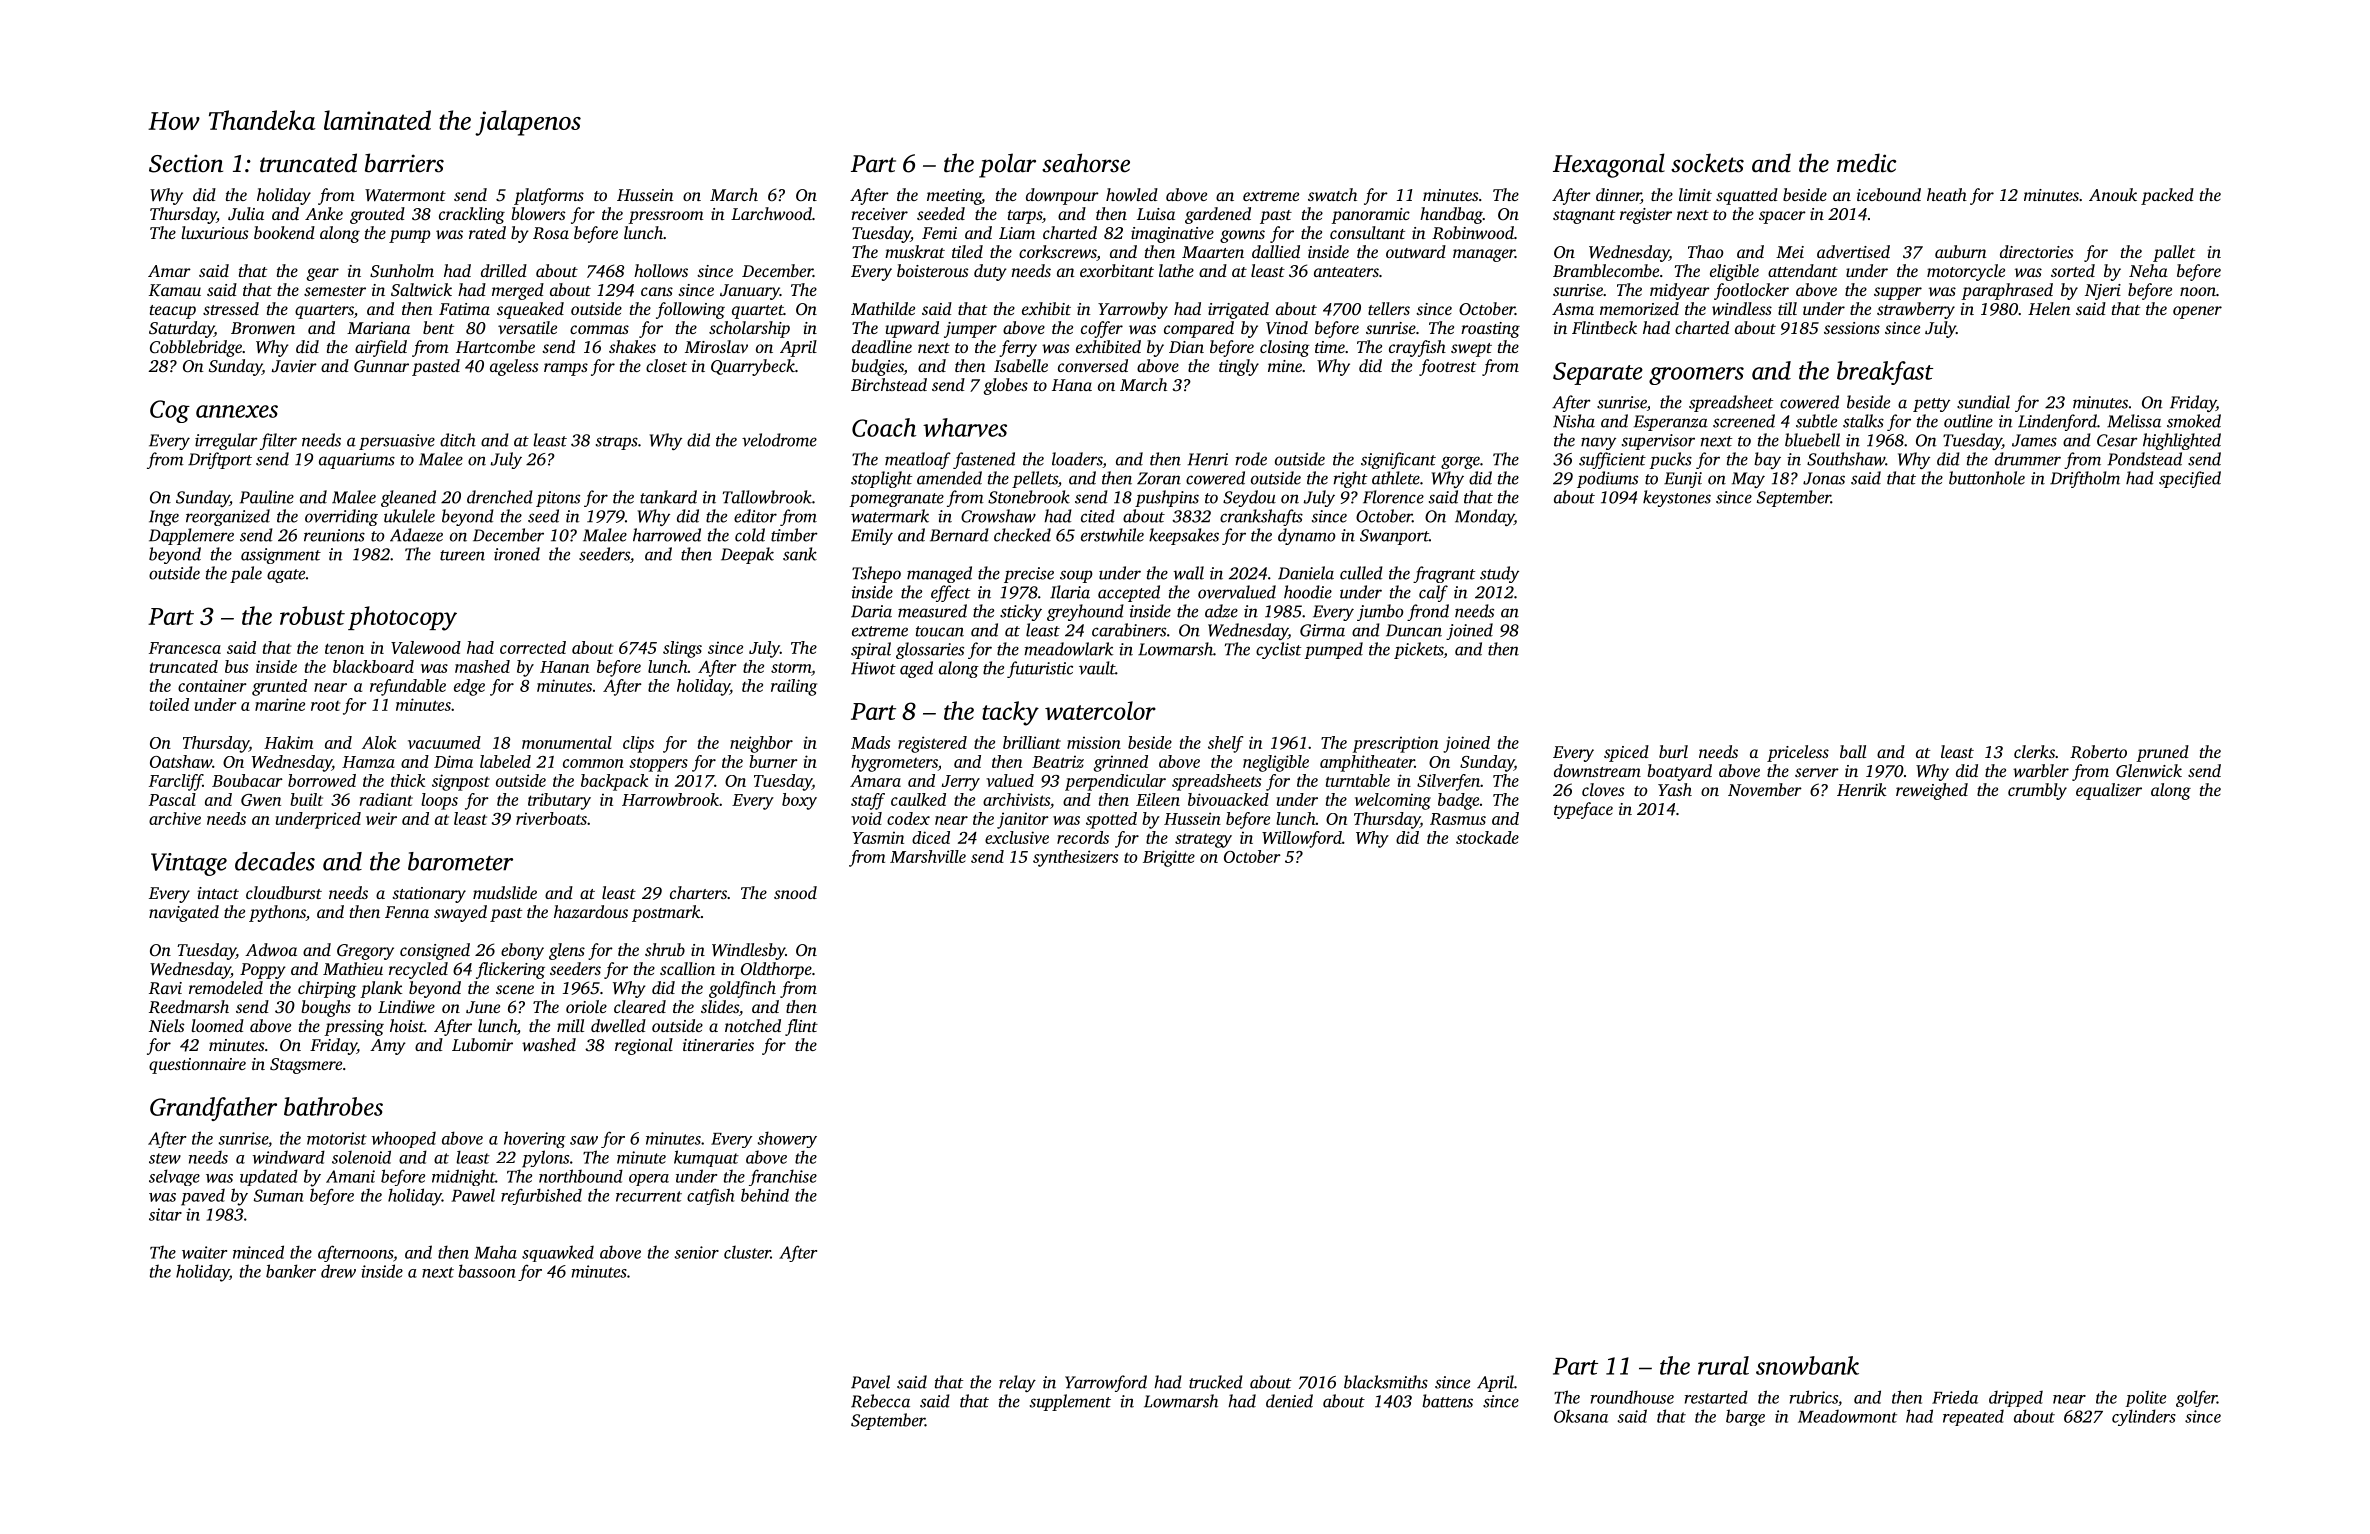  I want to click on Hexagonal, so click(1609, 165).
